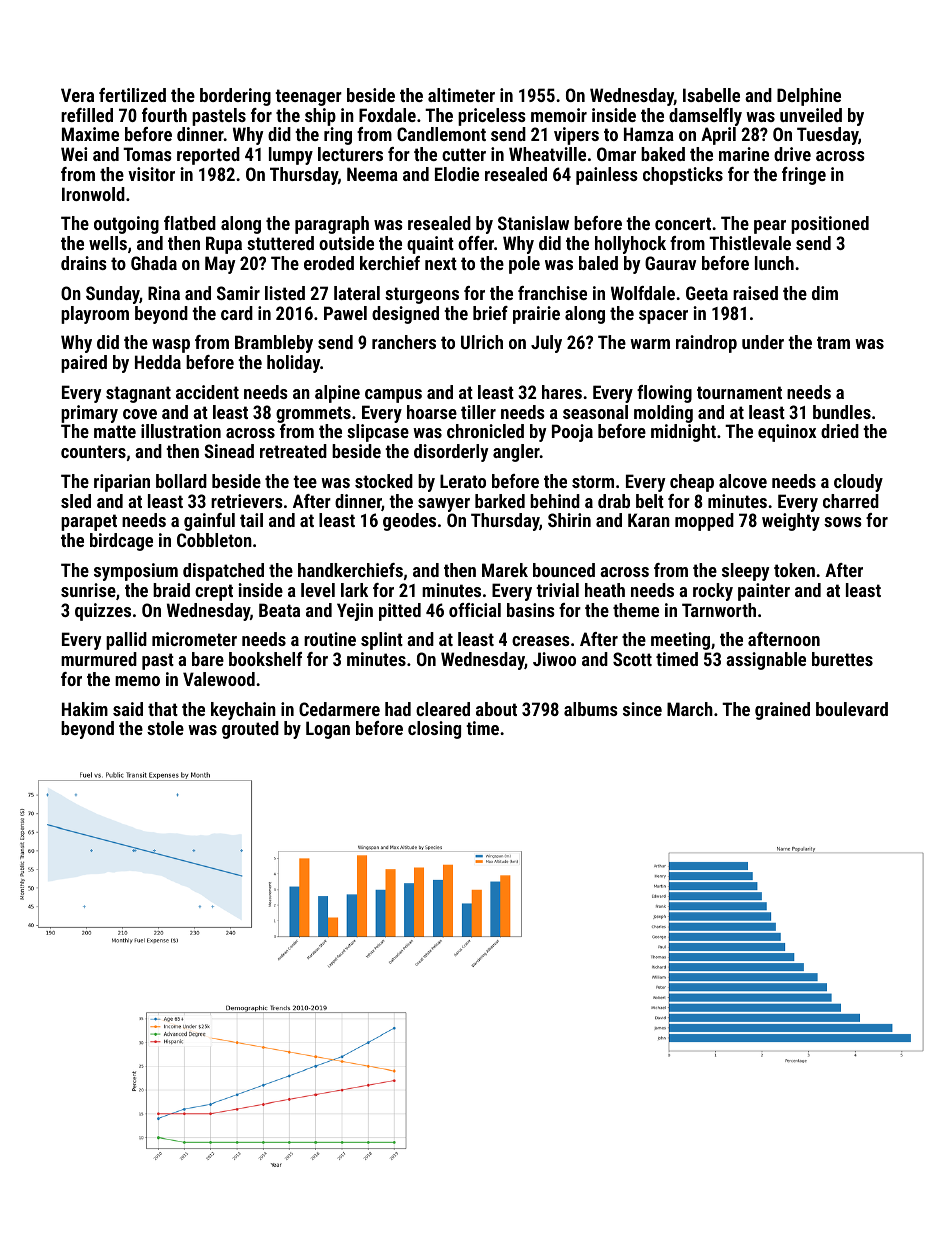  What do you see at coordinates (308, 97) in the image?
I see `teenager` at bounding box center [308, 97].
